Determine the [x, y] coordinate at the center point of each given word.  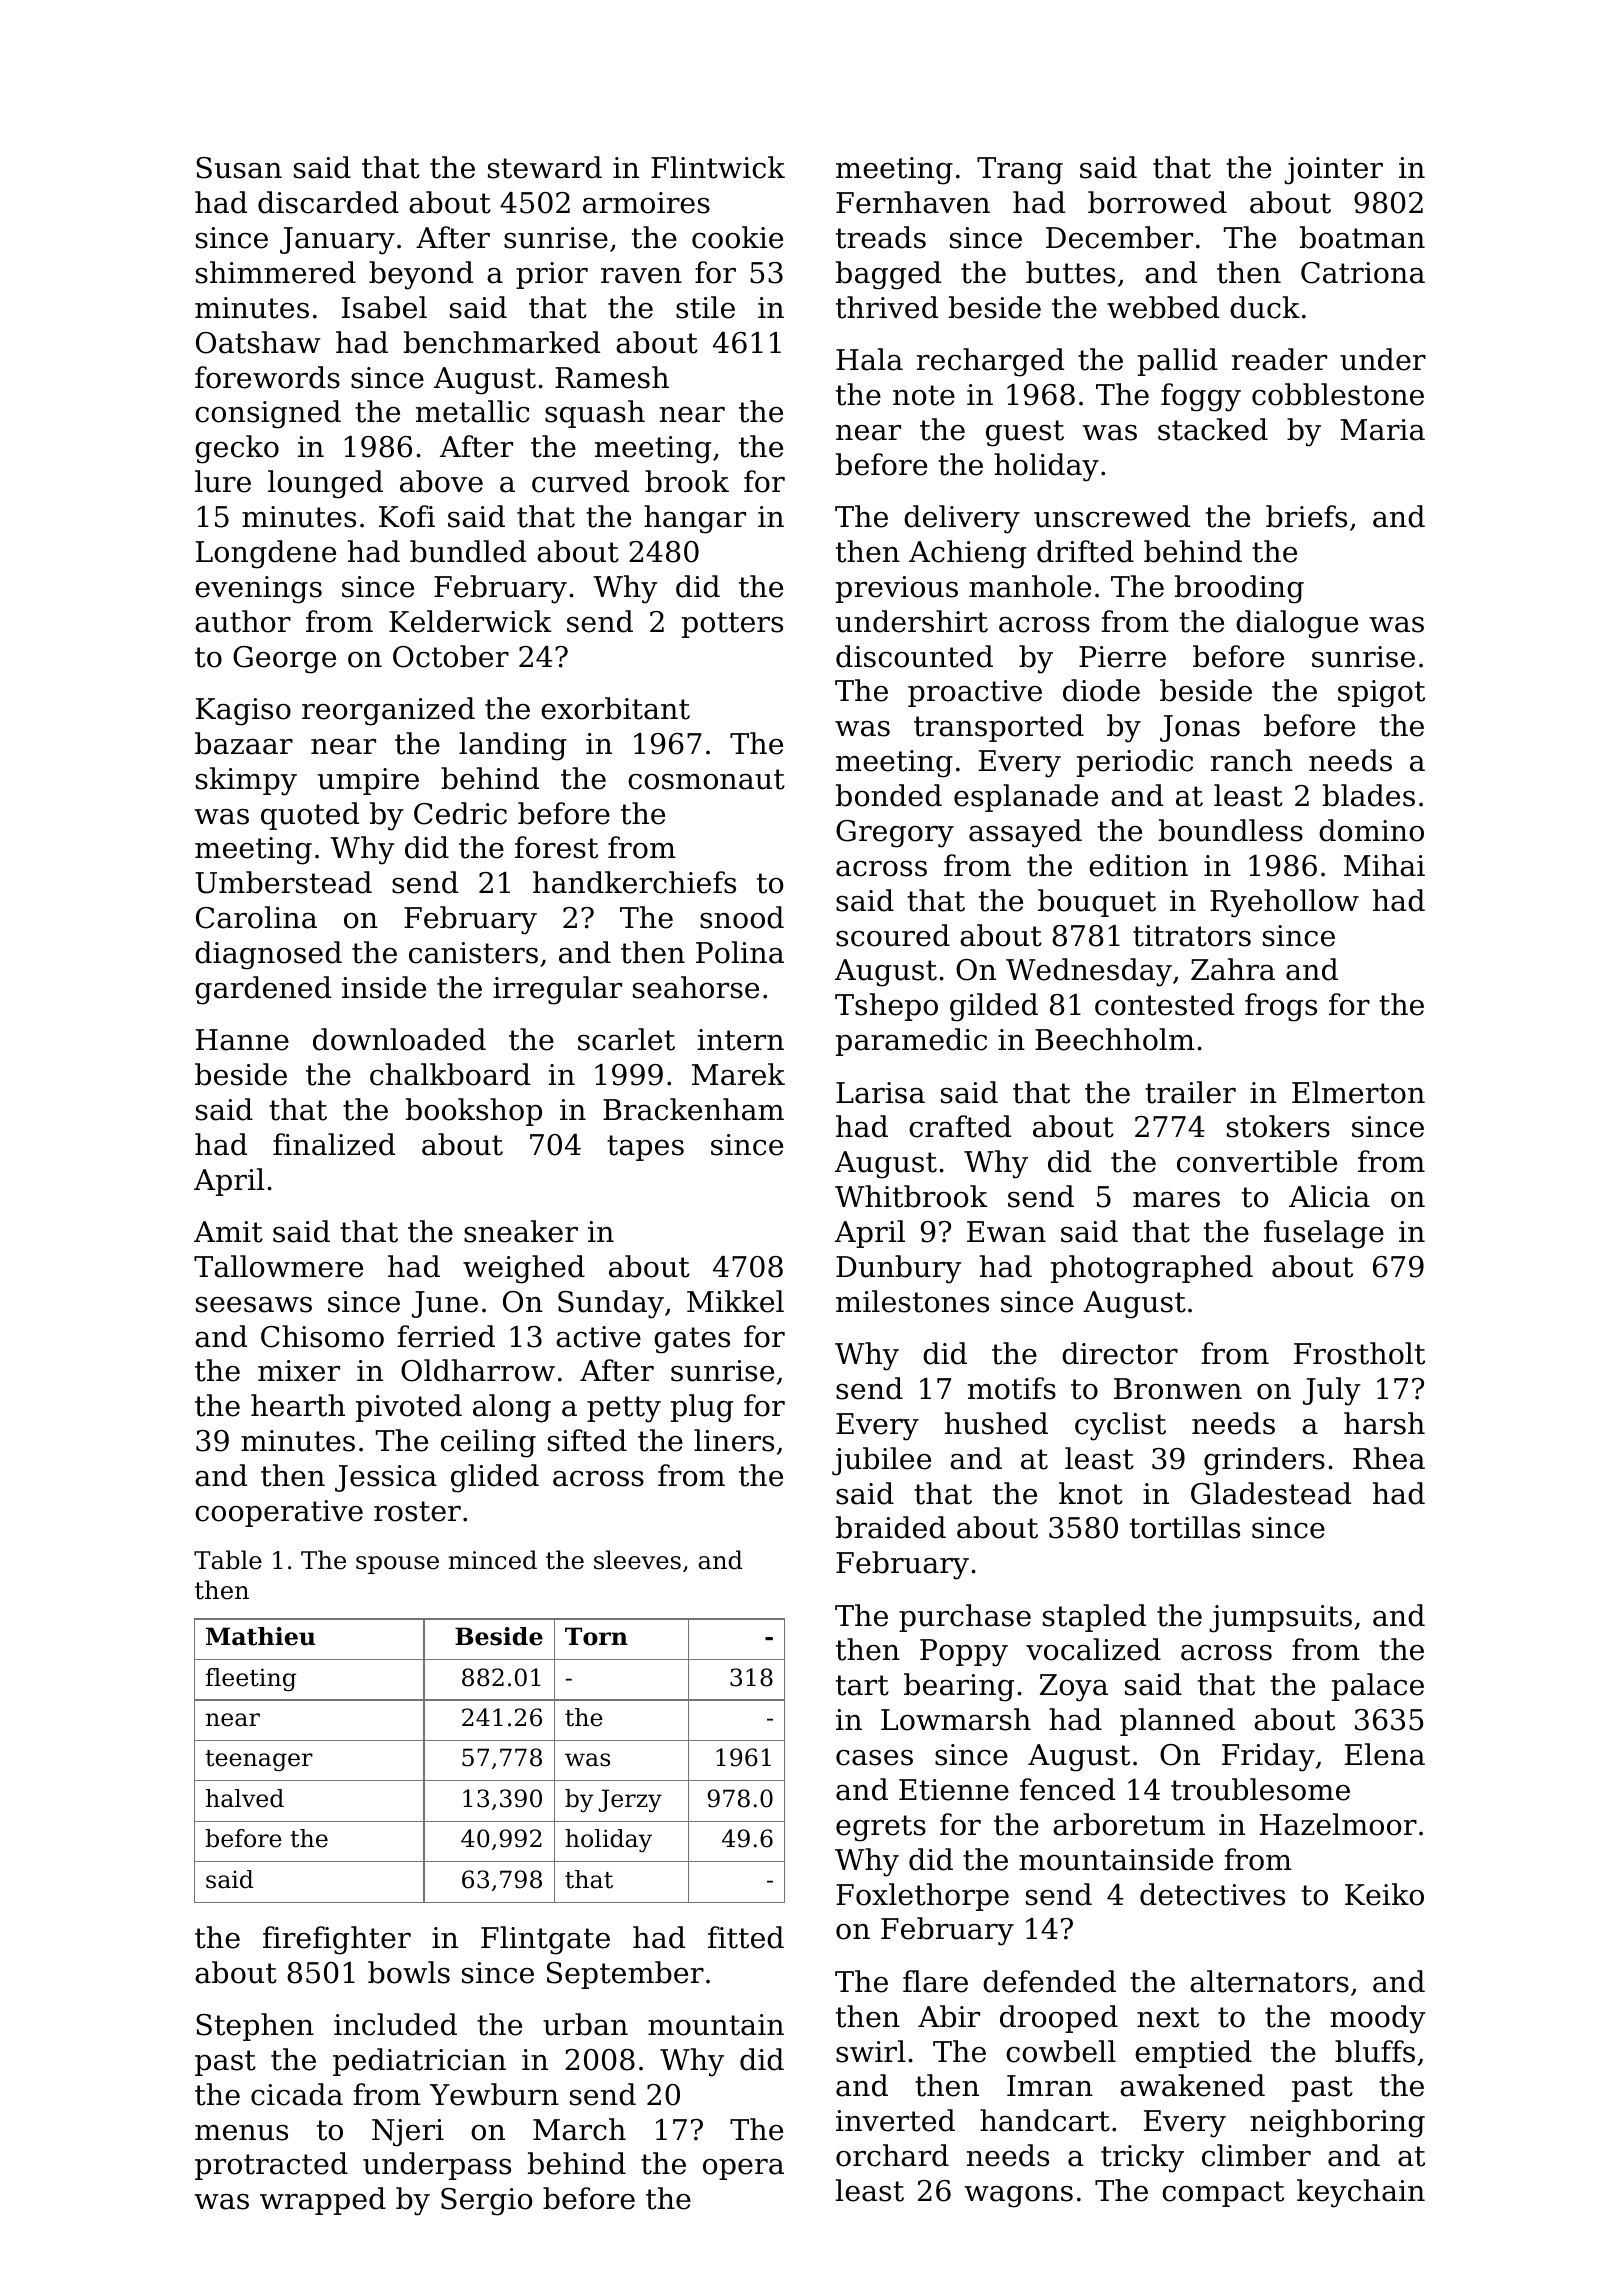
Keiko [1384, 1894]
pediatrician [419, 2062]
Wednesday [1089, 972]
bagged [888, 275]
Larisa [880, 1093]
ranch [1252, 760]
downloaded [399, 1039]
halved [245, 1798]
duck [1265, 307]
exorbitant [615, 708]
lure [223, 481]
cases [874, 1758]
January [337, 241]
